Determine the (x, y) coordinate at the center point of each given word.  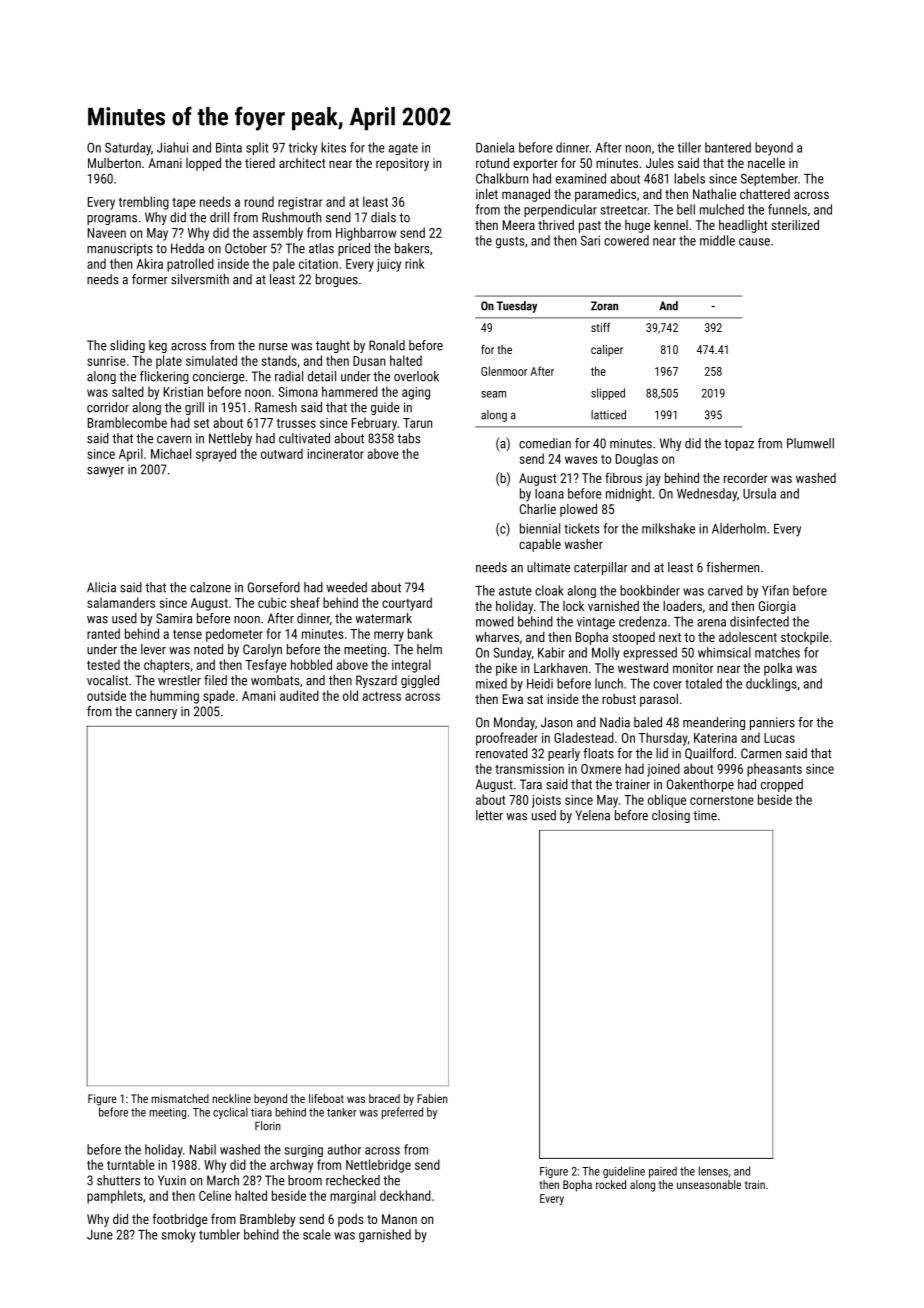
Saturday (128, 149)
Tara (531, 784)
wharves (497, 637)
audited (299, 695)
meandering (714, 723)
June (100, 1235)
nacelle (766, 163)
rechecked (353, 1180)
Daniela (495, 147)
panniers (772, 723)
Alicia (101, 587)
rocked (611, 1184)
